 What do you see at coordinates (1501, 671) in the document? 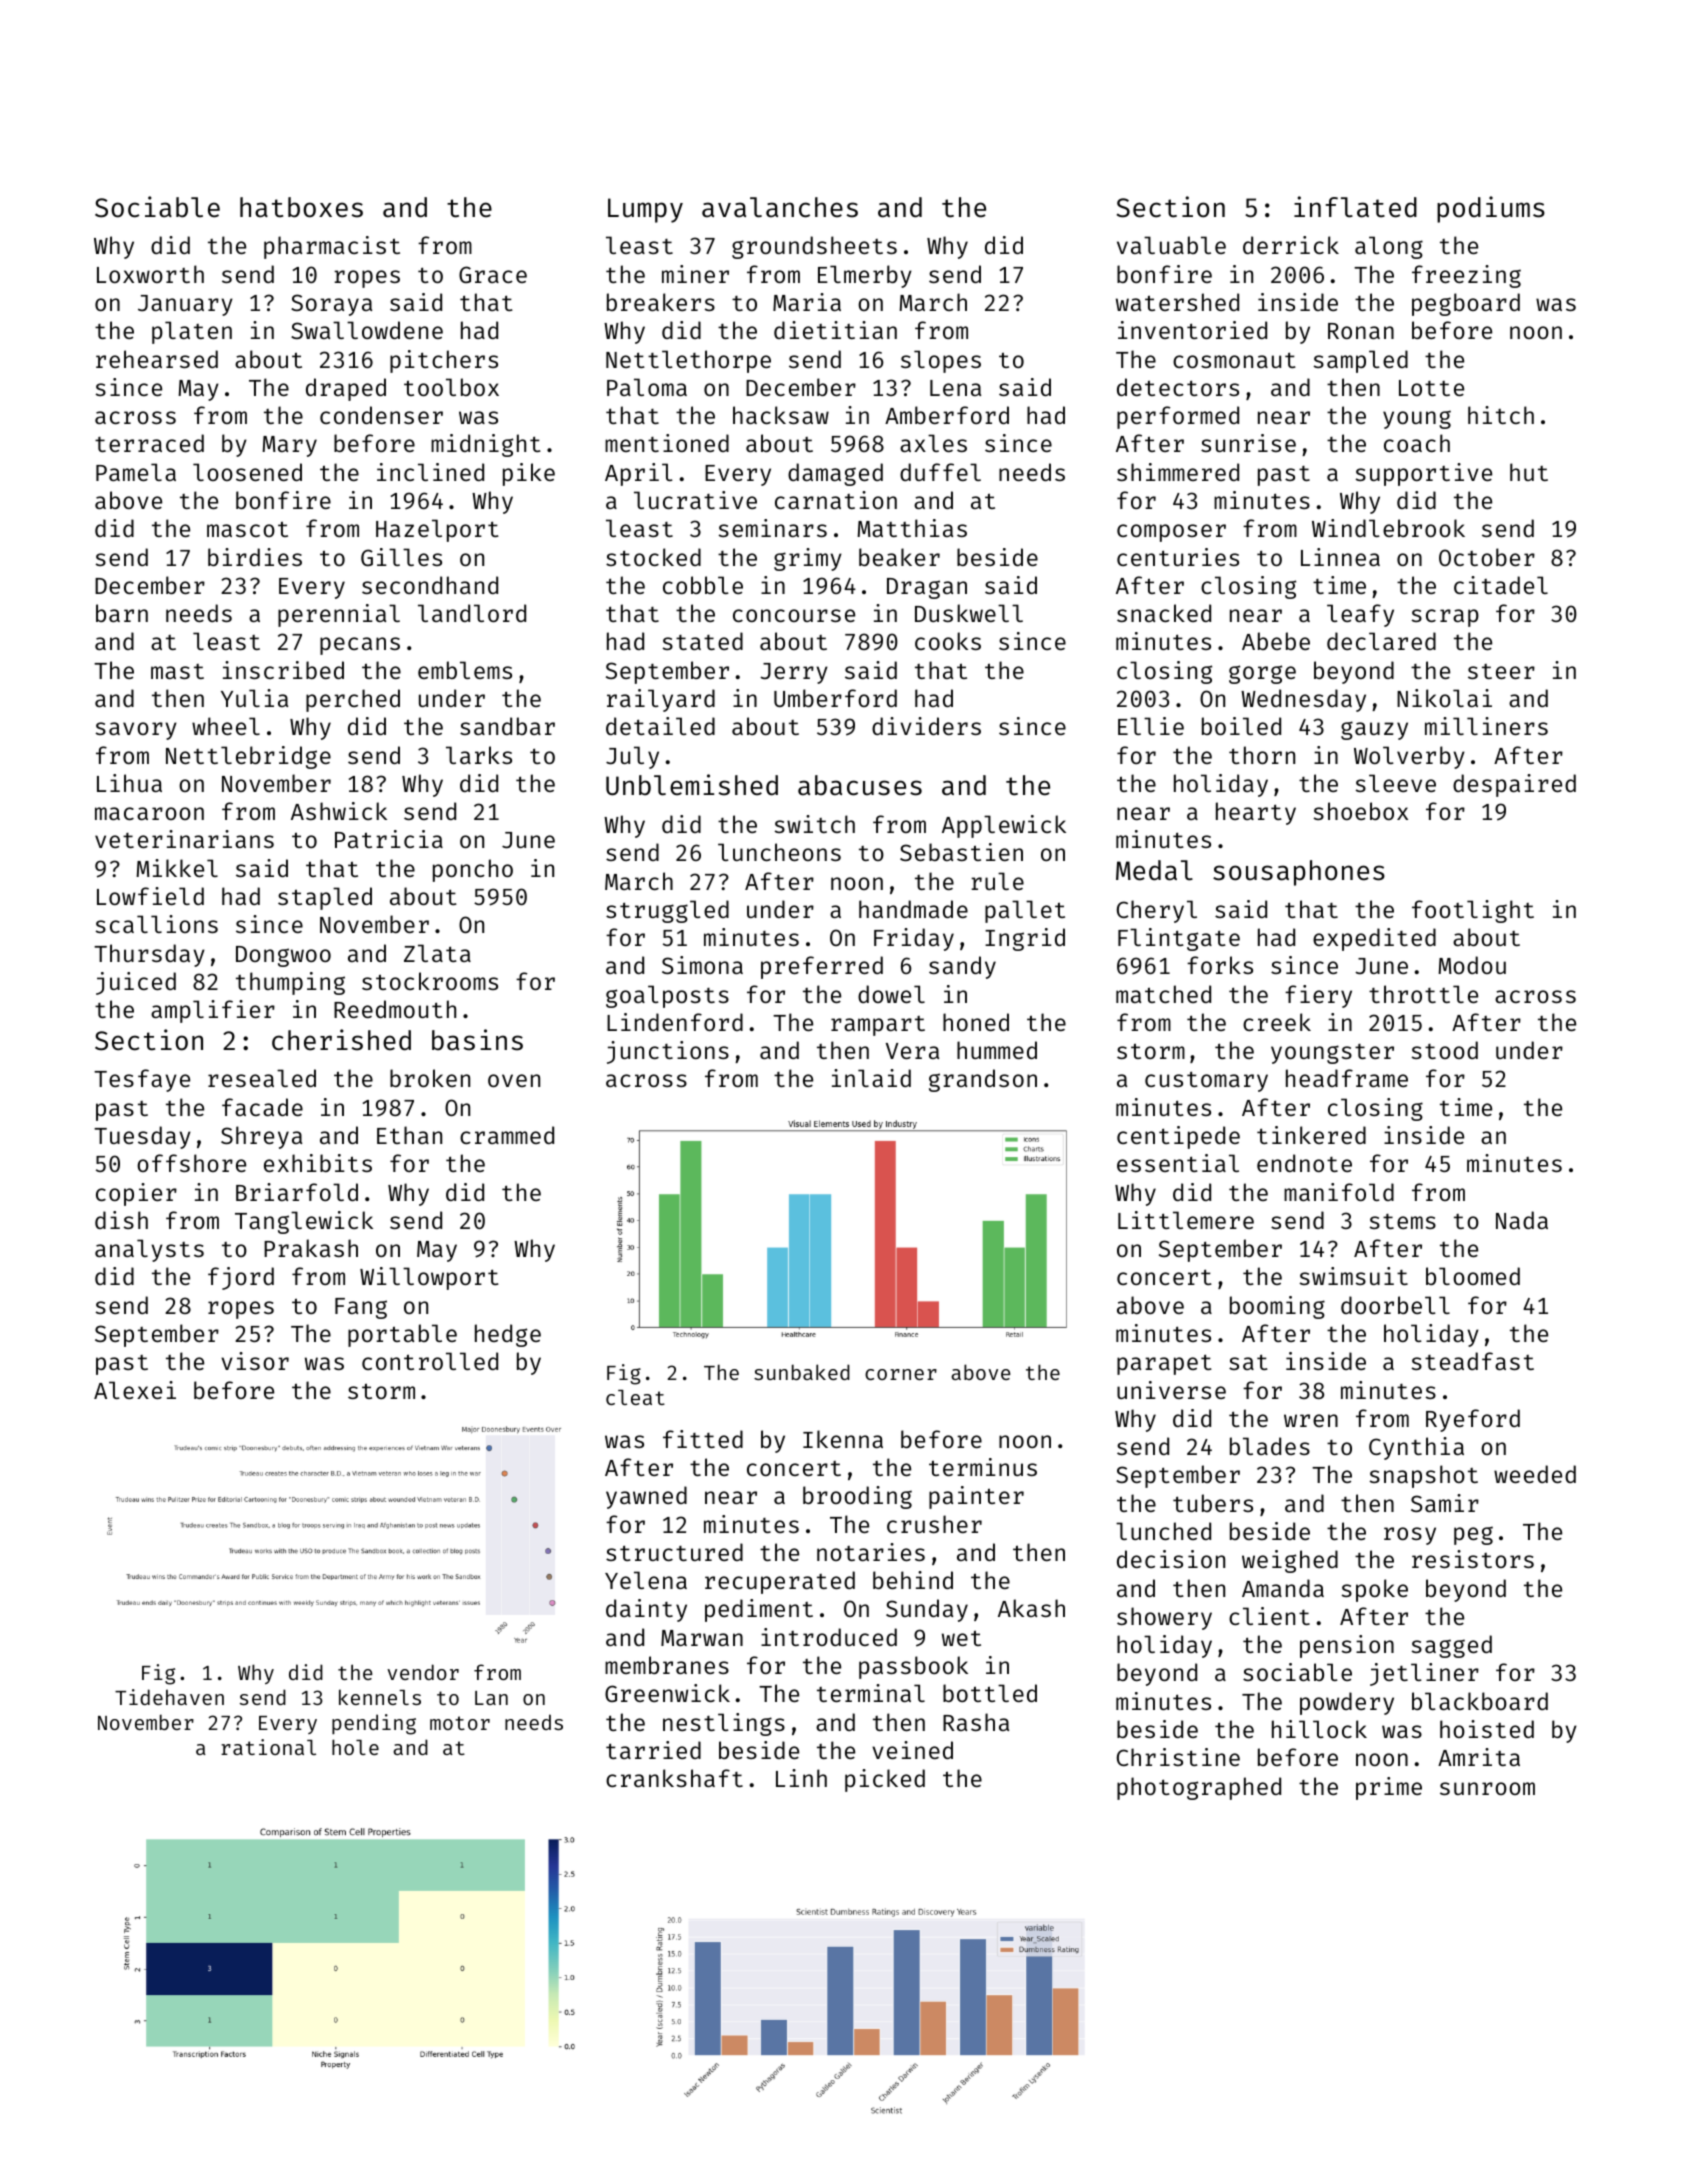
I see `steer` at bounding box center [1501, 671].
